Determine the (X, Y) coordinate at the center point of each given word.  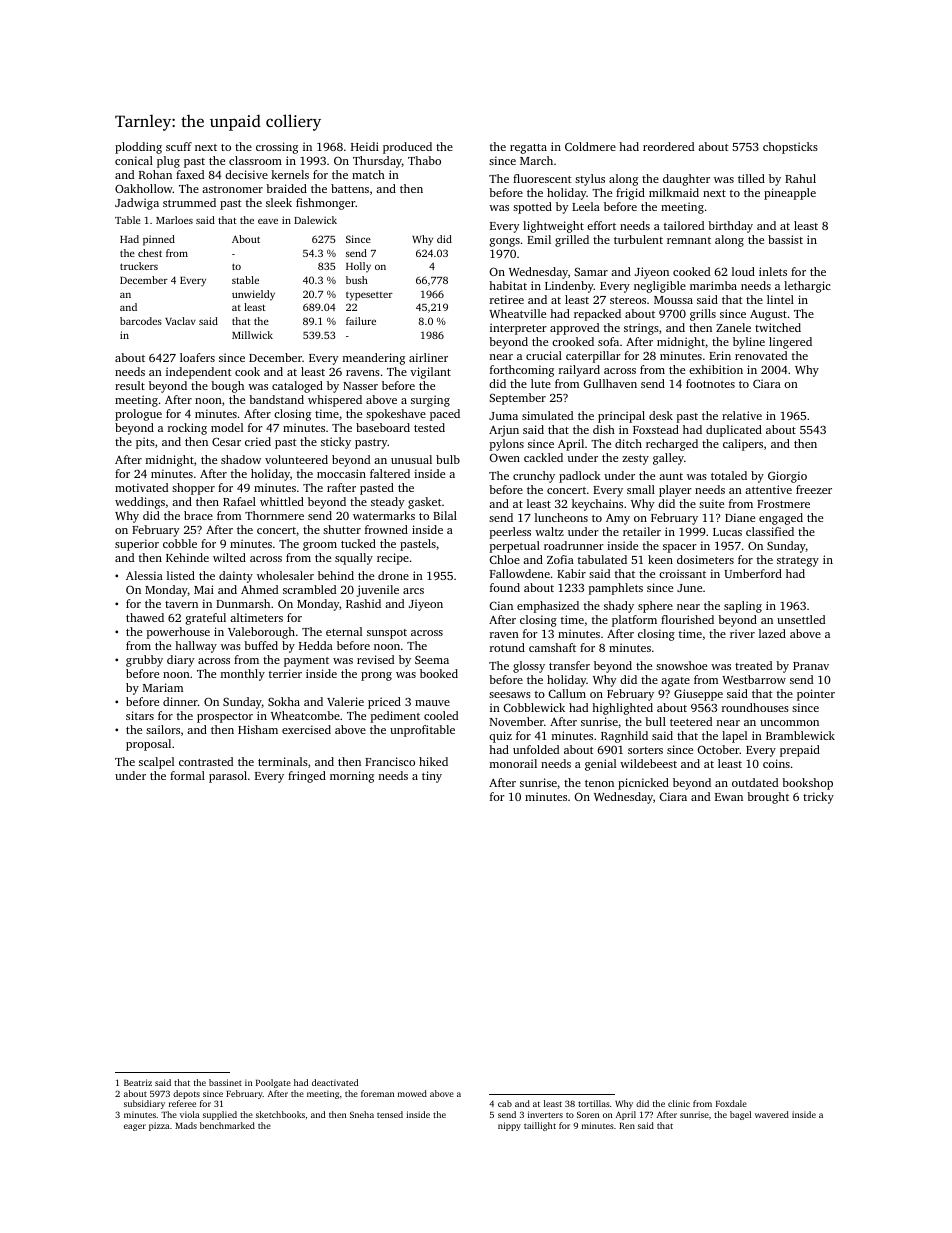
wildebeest (648, 763)
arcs (413, 591)
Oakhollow (144, 188)
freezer (814, 489)
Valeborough (261, 633)
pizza (159, 1126)
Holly (358, 267)
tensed (390, 1114)
